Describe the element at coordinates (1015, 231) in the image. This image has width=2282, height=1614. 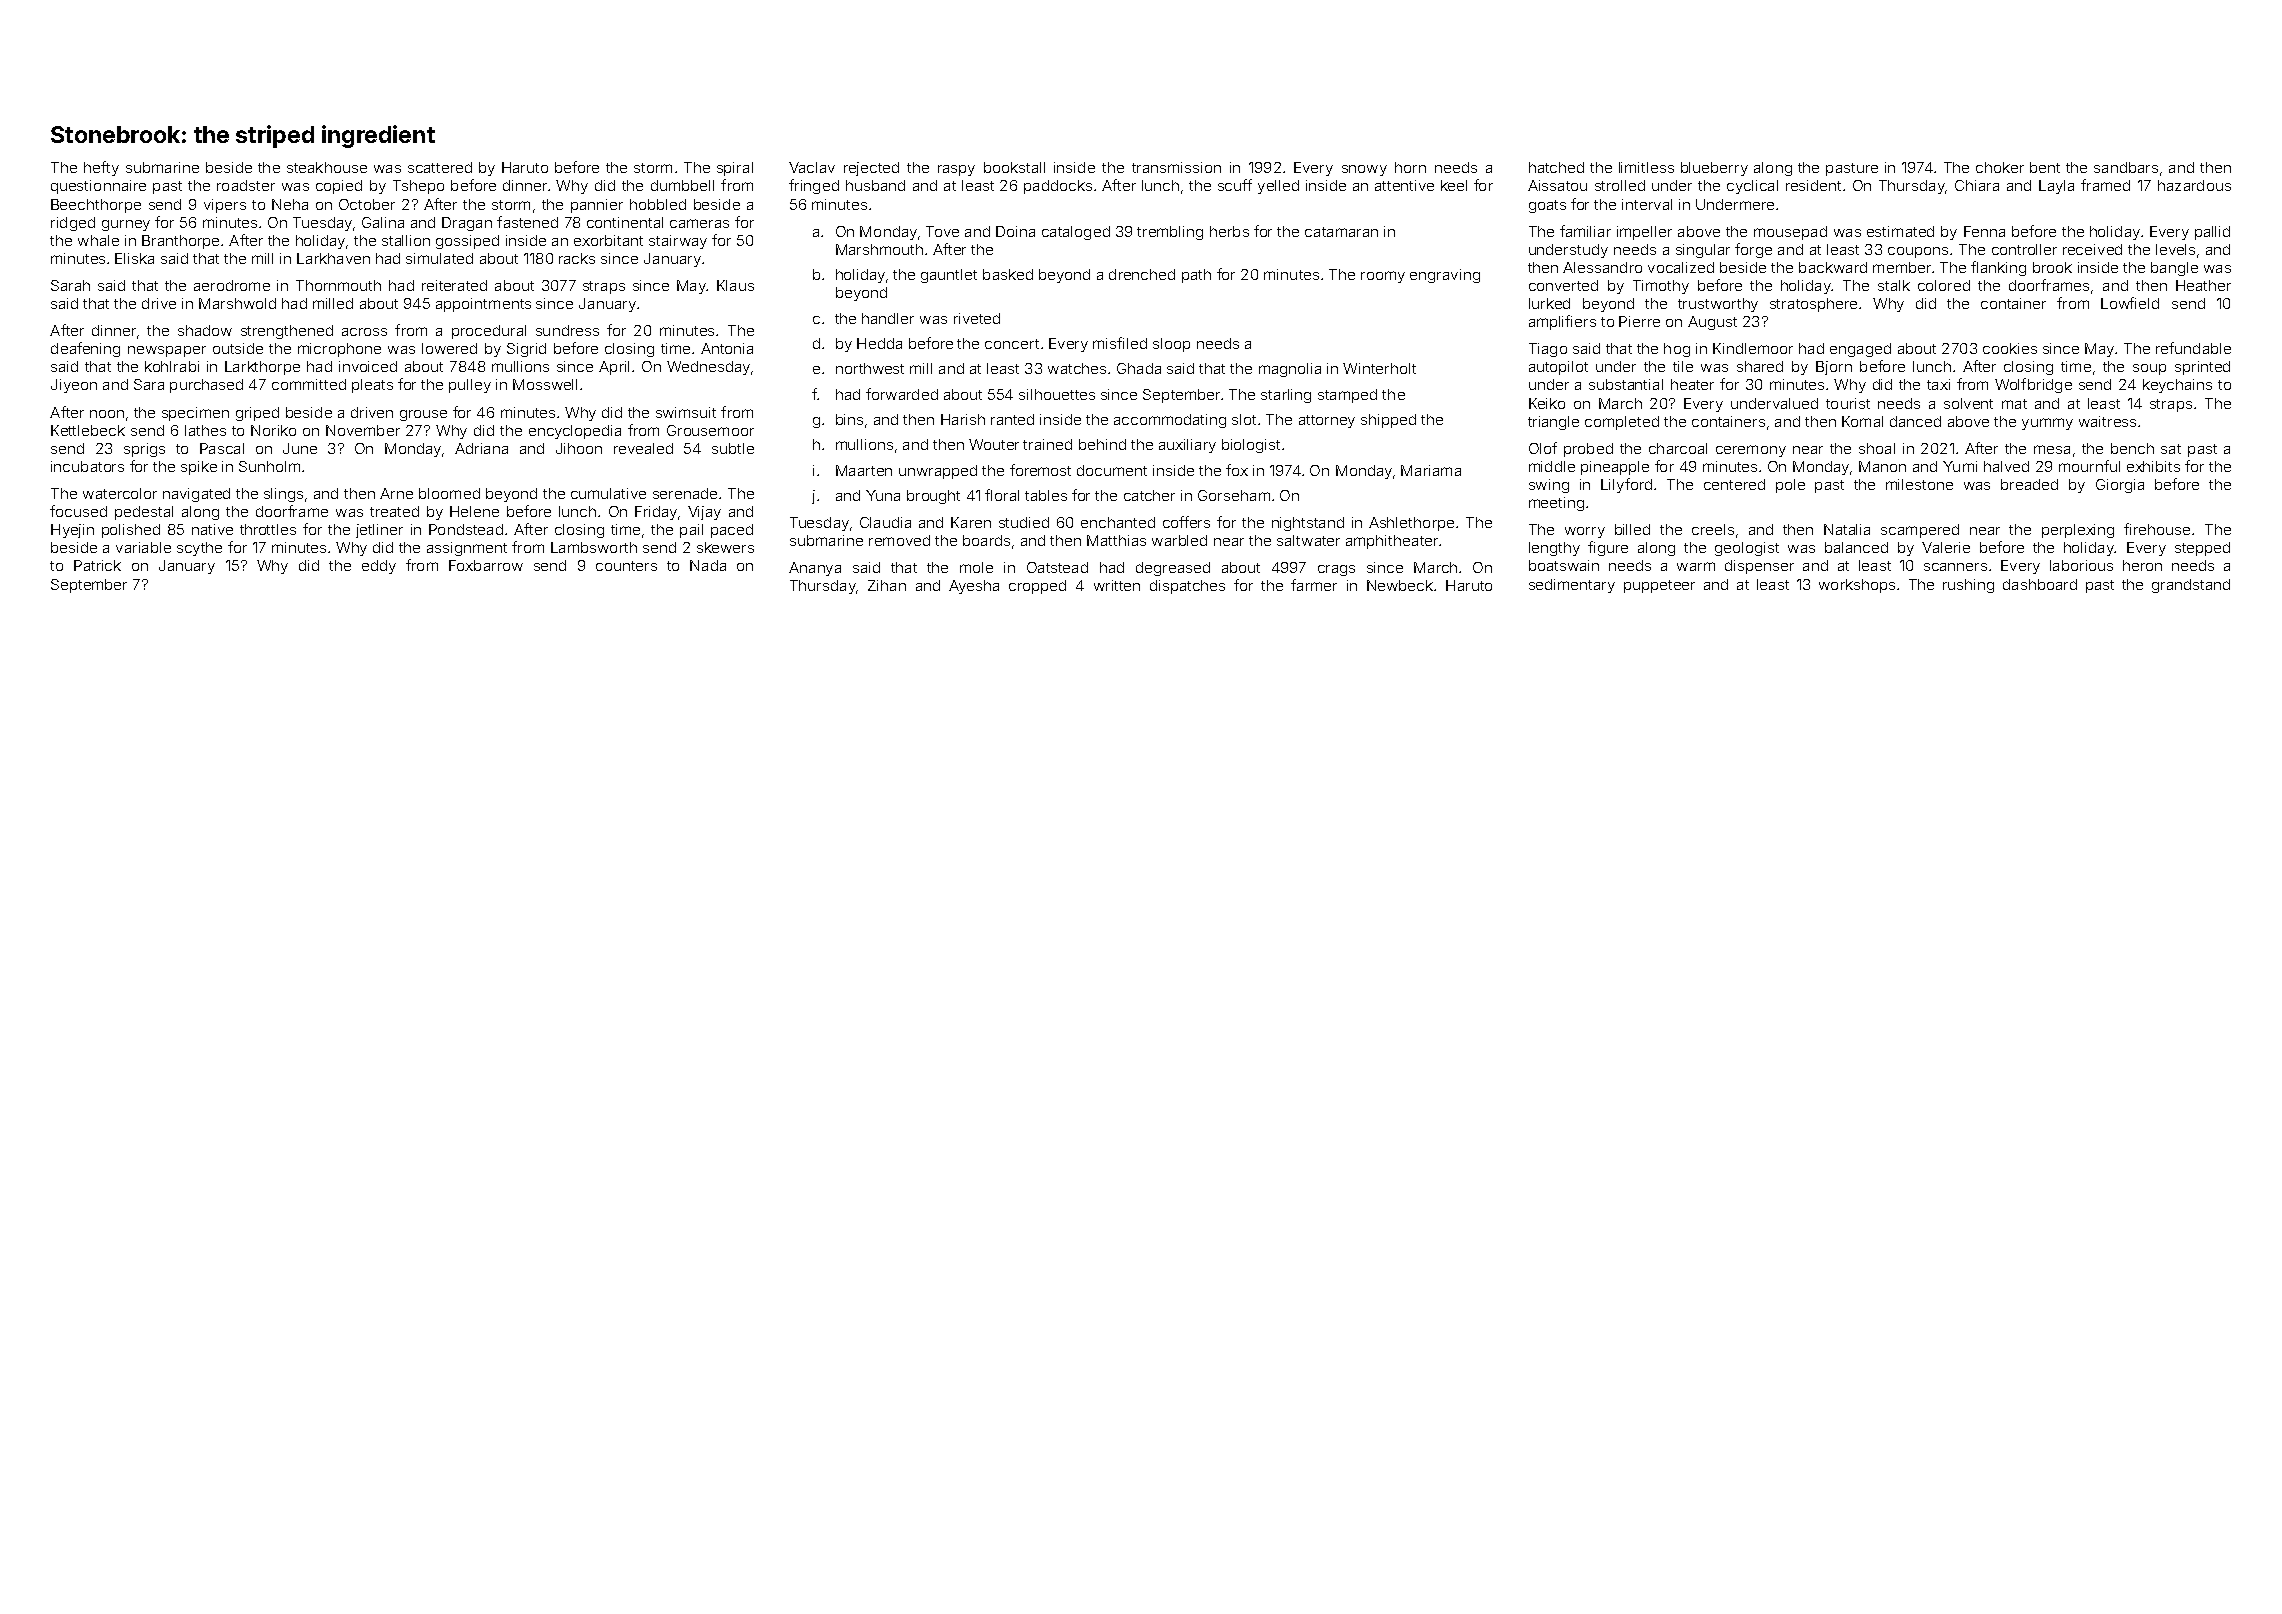
I see `Doina` at that location.
